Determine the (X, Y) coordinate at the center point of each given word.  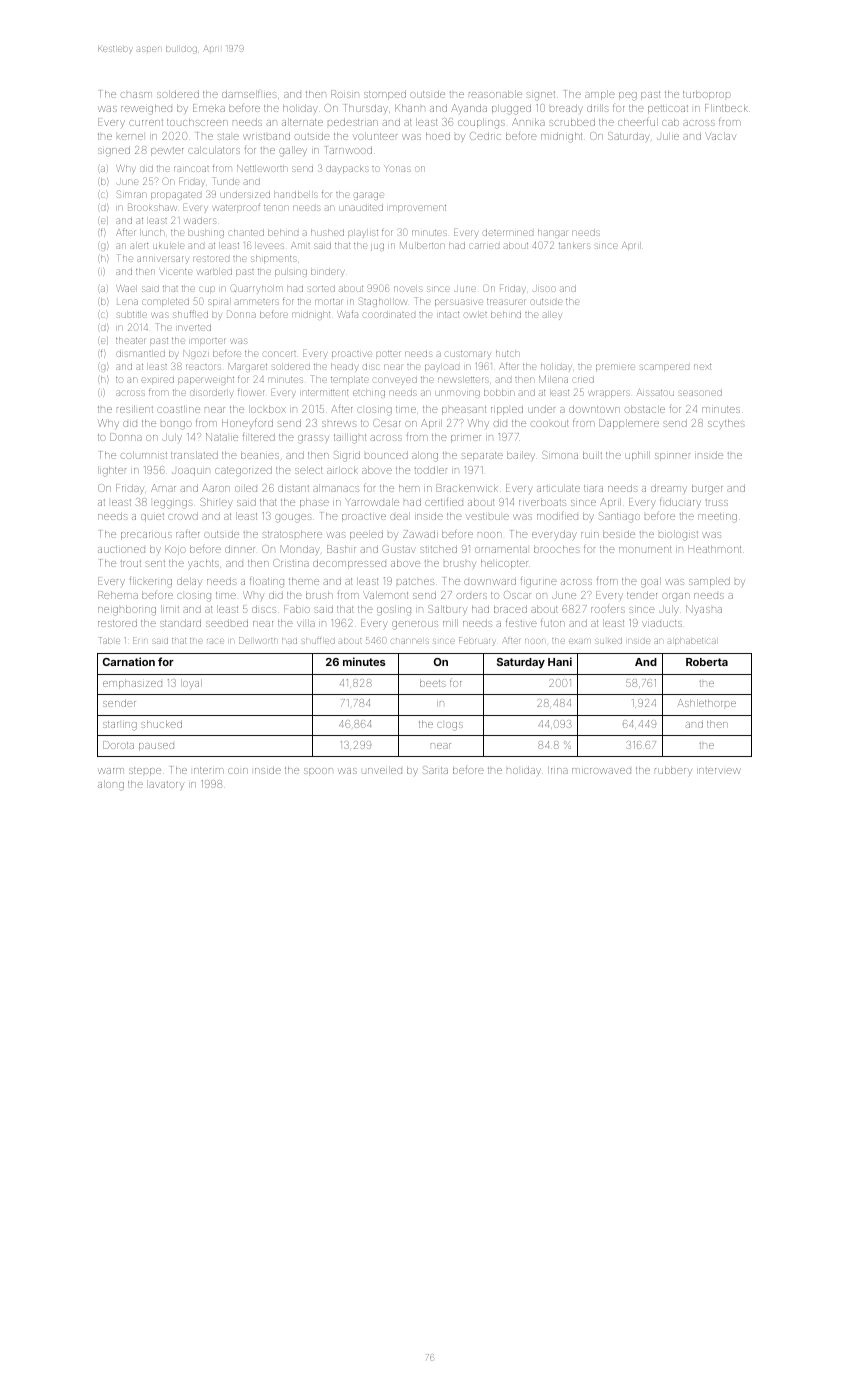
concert (279, 354)
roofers (608, 609)
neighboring (127, 610)
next (702, 367)
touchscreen (197, 122)
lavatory (165, 785)
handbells (296, 195)
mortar (328, 302)
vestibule (487, 516)
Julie (668, 136)
